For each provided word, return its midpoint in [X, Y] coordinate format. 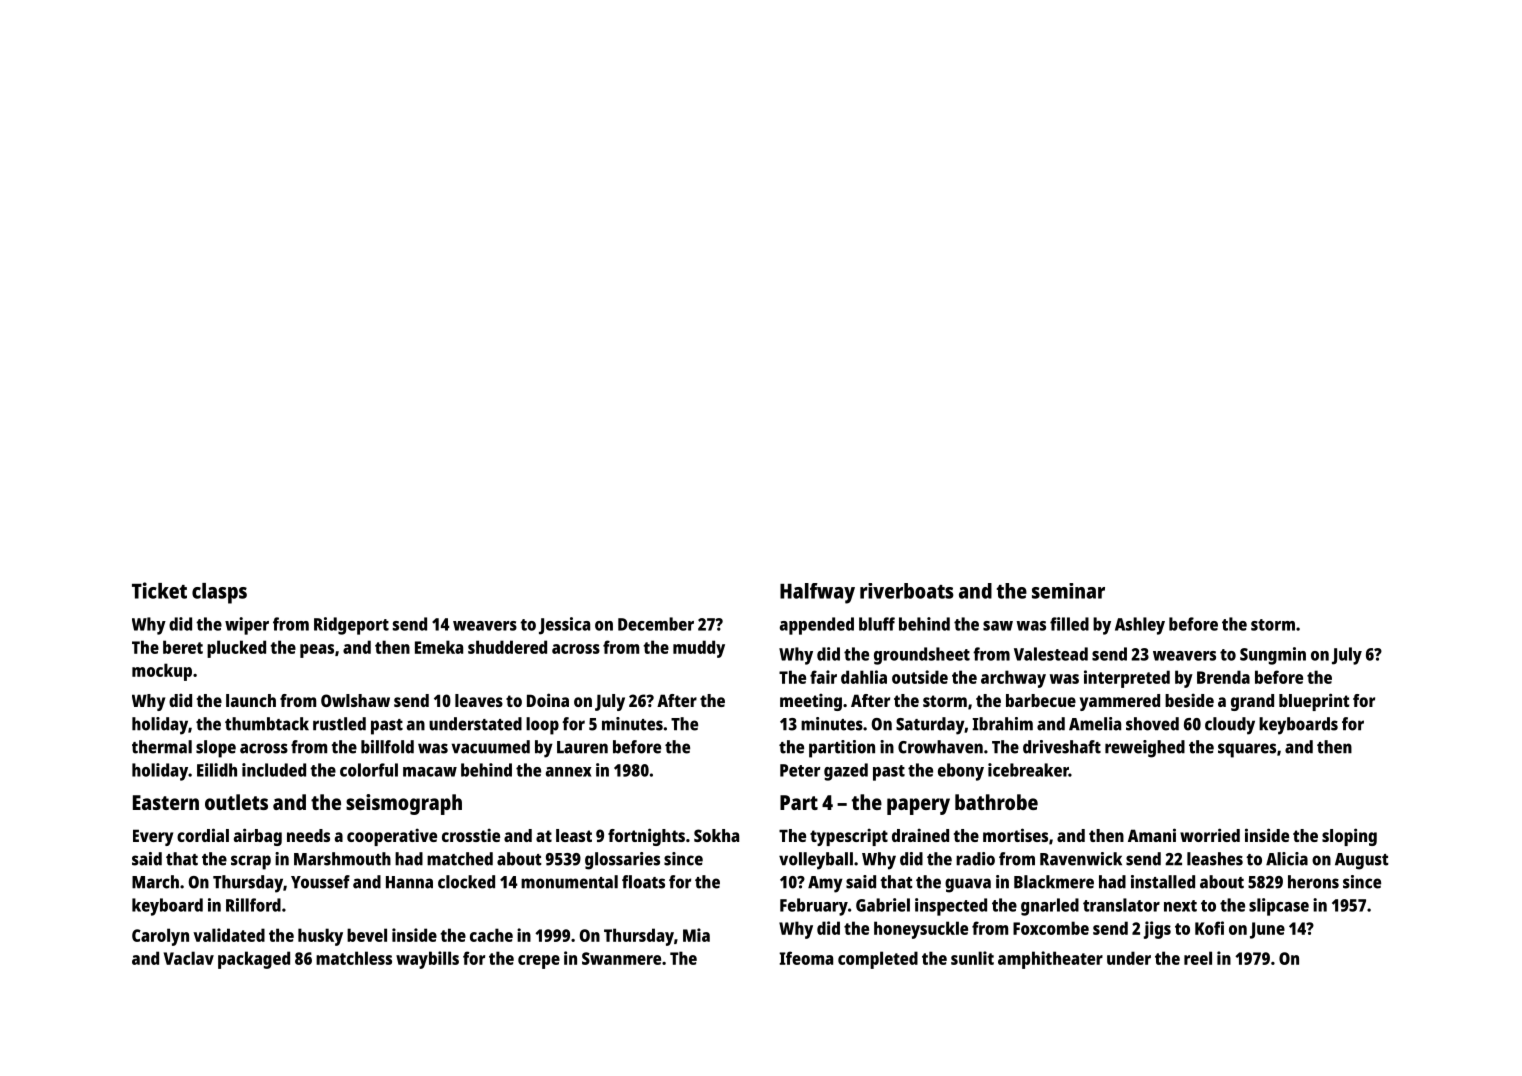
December [656, 624]
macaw [430, 772]
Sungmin [1273, 656]
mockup [162, 672]
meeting [811, 702]
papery [918, 806]
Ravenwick [1081, 859]
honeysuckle [921, 930]
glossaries [622, 861]
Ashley [1140, 626]
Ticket [159, 590]
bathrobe [996, 802]
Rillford [253, 905]
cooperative [392, 837]
